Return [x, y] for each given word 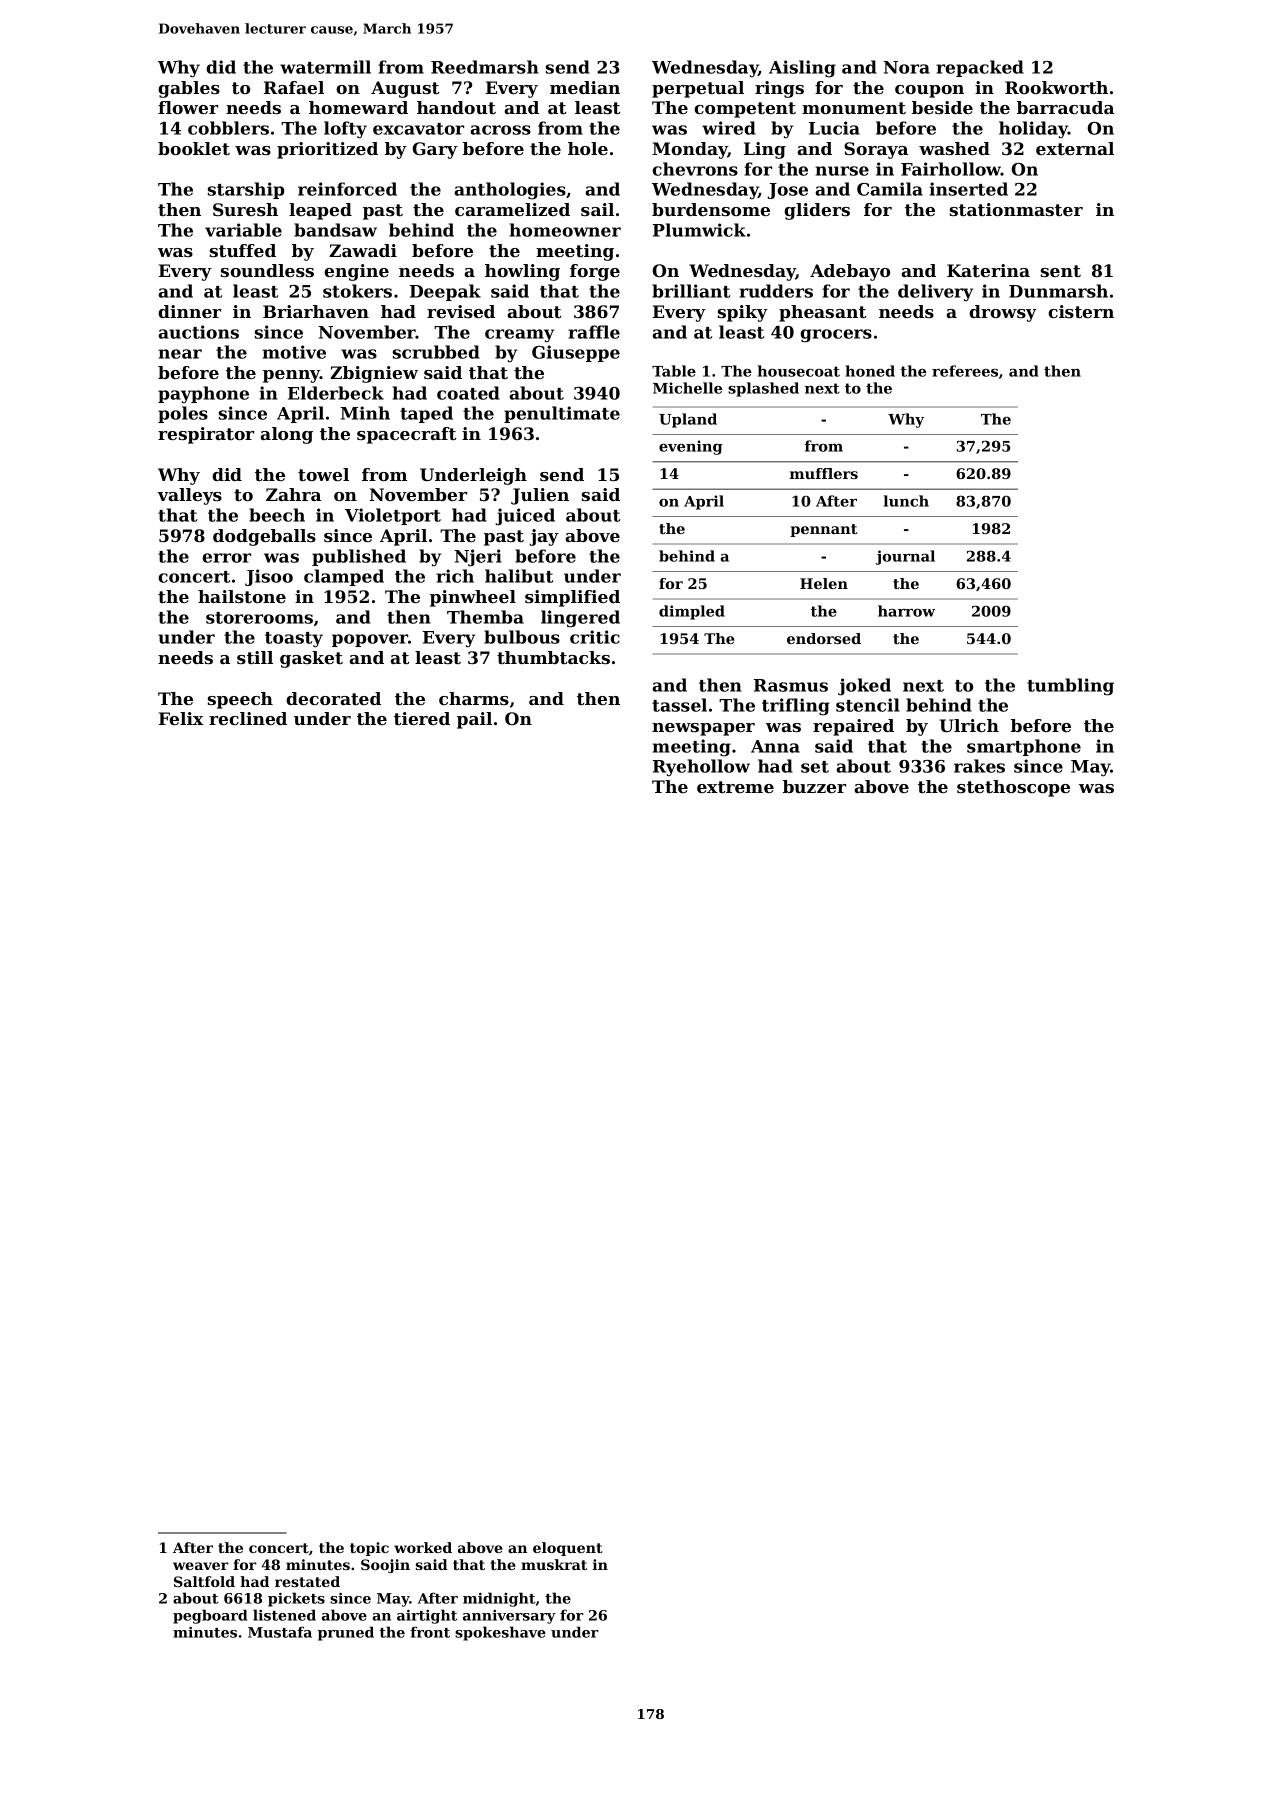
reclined [248, 718]
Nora [907, 67]
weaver [201, 1566]
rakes [979, 766]
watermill [325, 67]
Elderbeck [336, 393]
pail [474, 720]
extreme [735, 787]
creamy [519, 336]
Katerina [988, 270]
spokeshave [500, 1633]
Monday [690, 150]
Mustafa [280, 1632]
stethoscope [1013, 788]
